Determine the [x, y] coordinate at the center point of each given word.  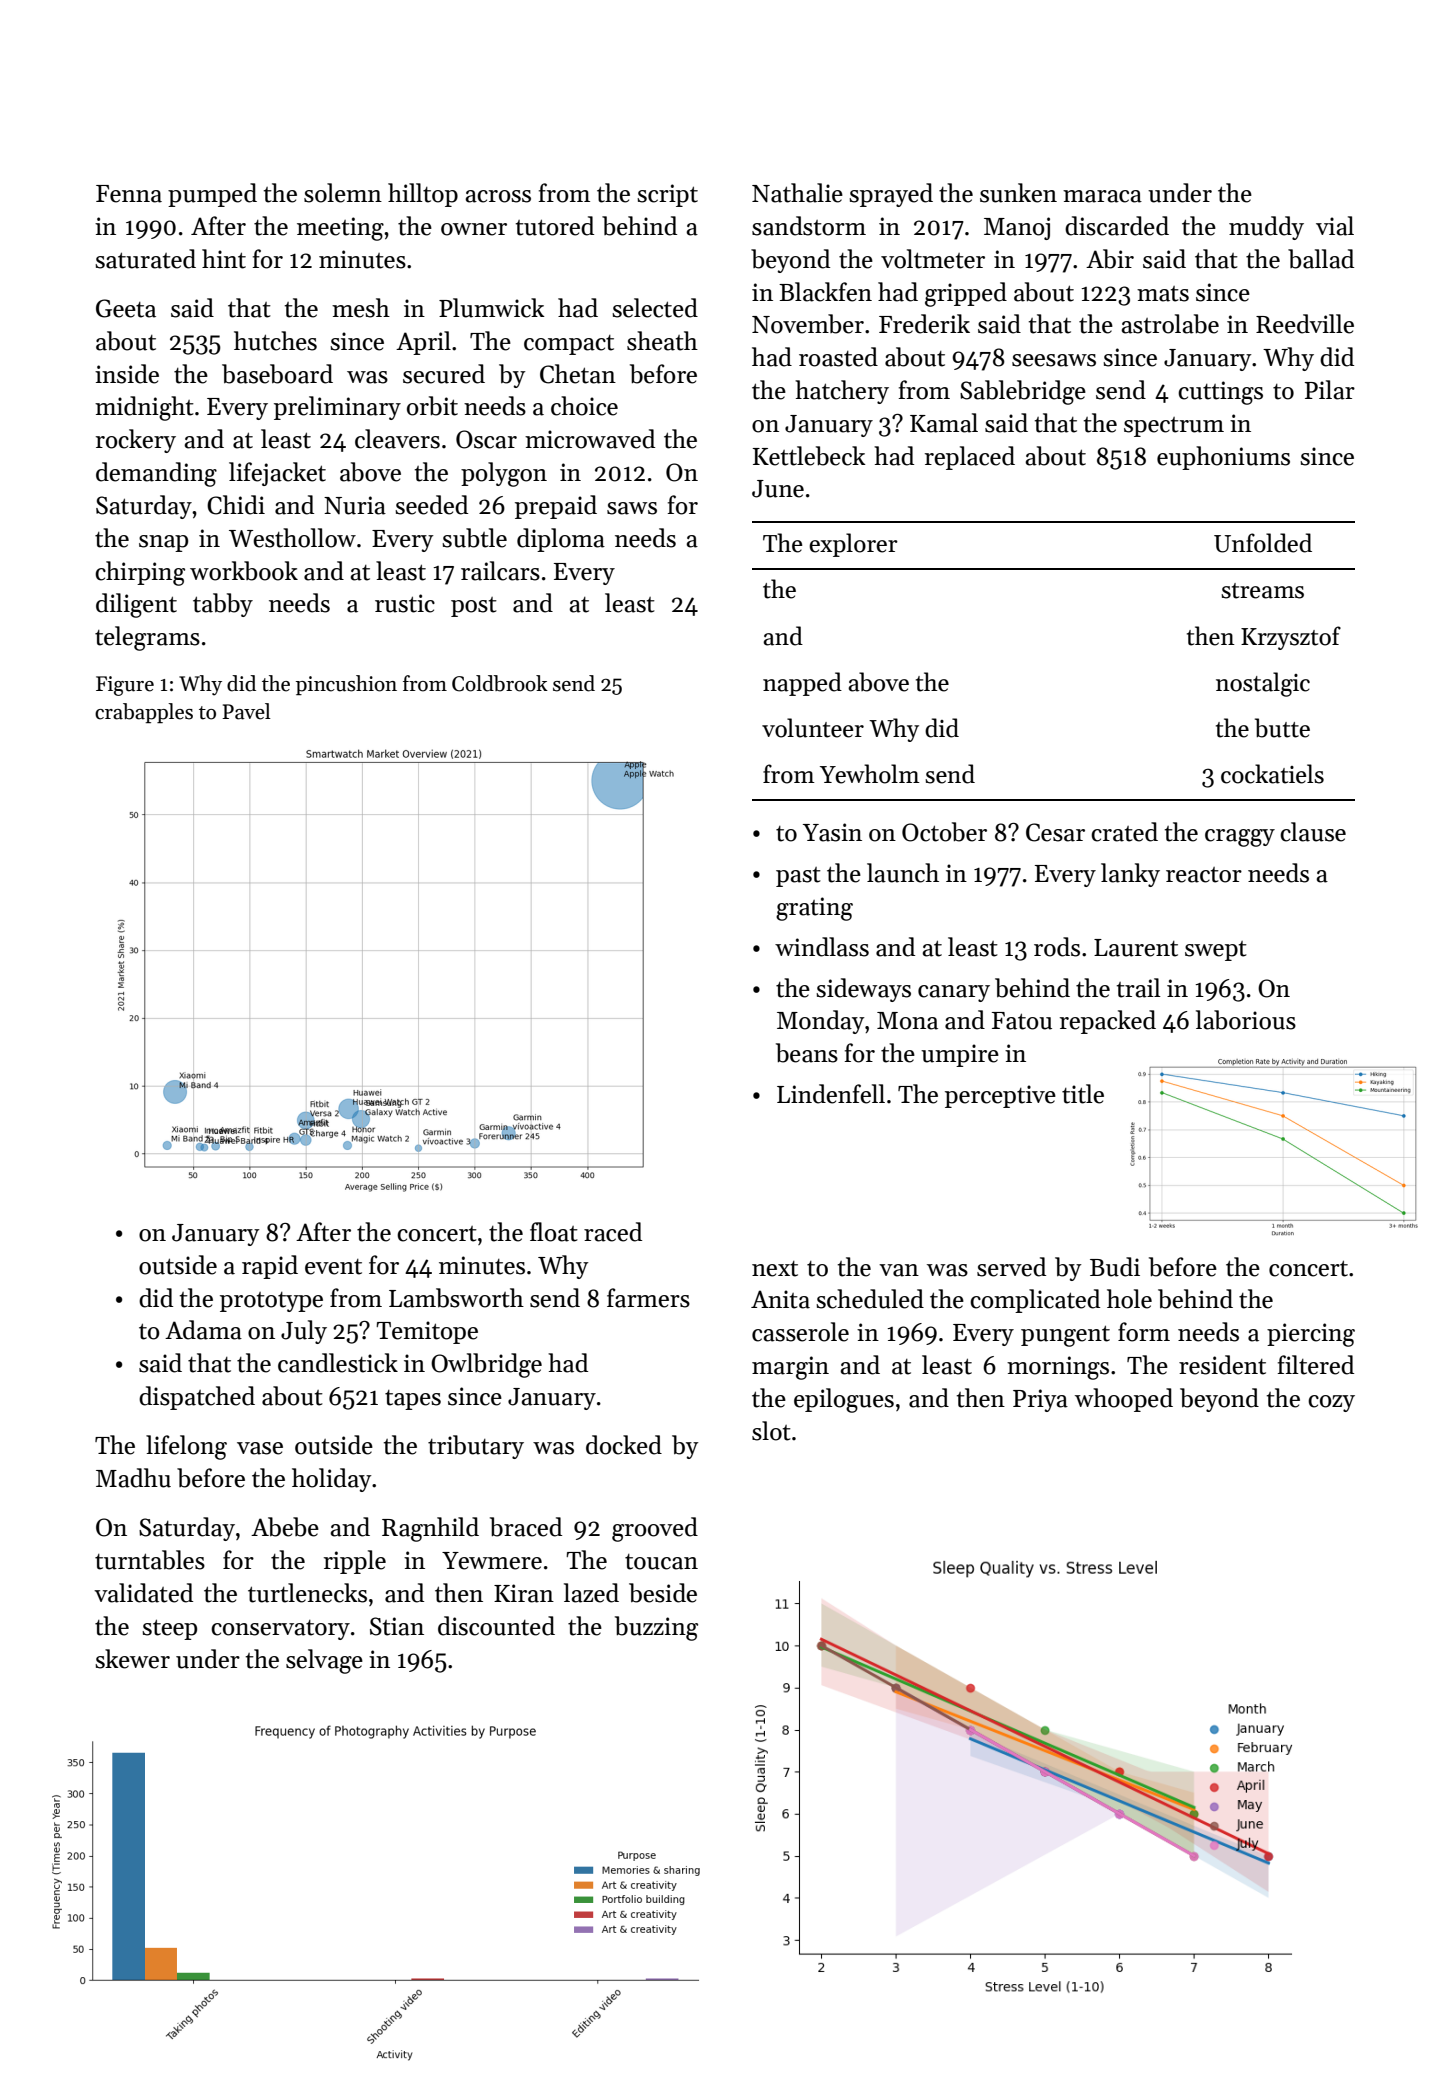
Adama [203, 1330]
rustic [405, 603]
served [1011, 1267]
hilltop [423, 195]
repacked [1108, 1022]
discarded [1117, 226]
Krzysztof [1291, 638]
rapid [270, 1267]
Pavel [246, 711]
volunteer [813, 728]
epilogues [844, 1400]
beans [807, 1053]
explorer [853, 545]
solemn [343, 193]
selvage [324, 1661]
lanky [1130, 875]
